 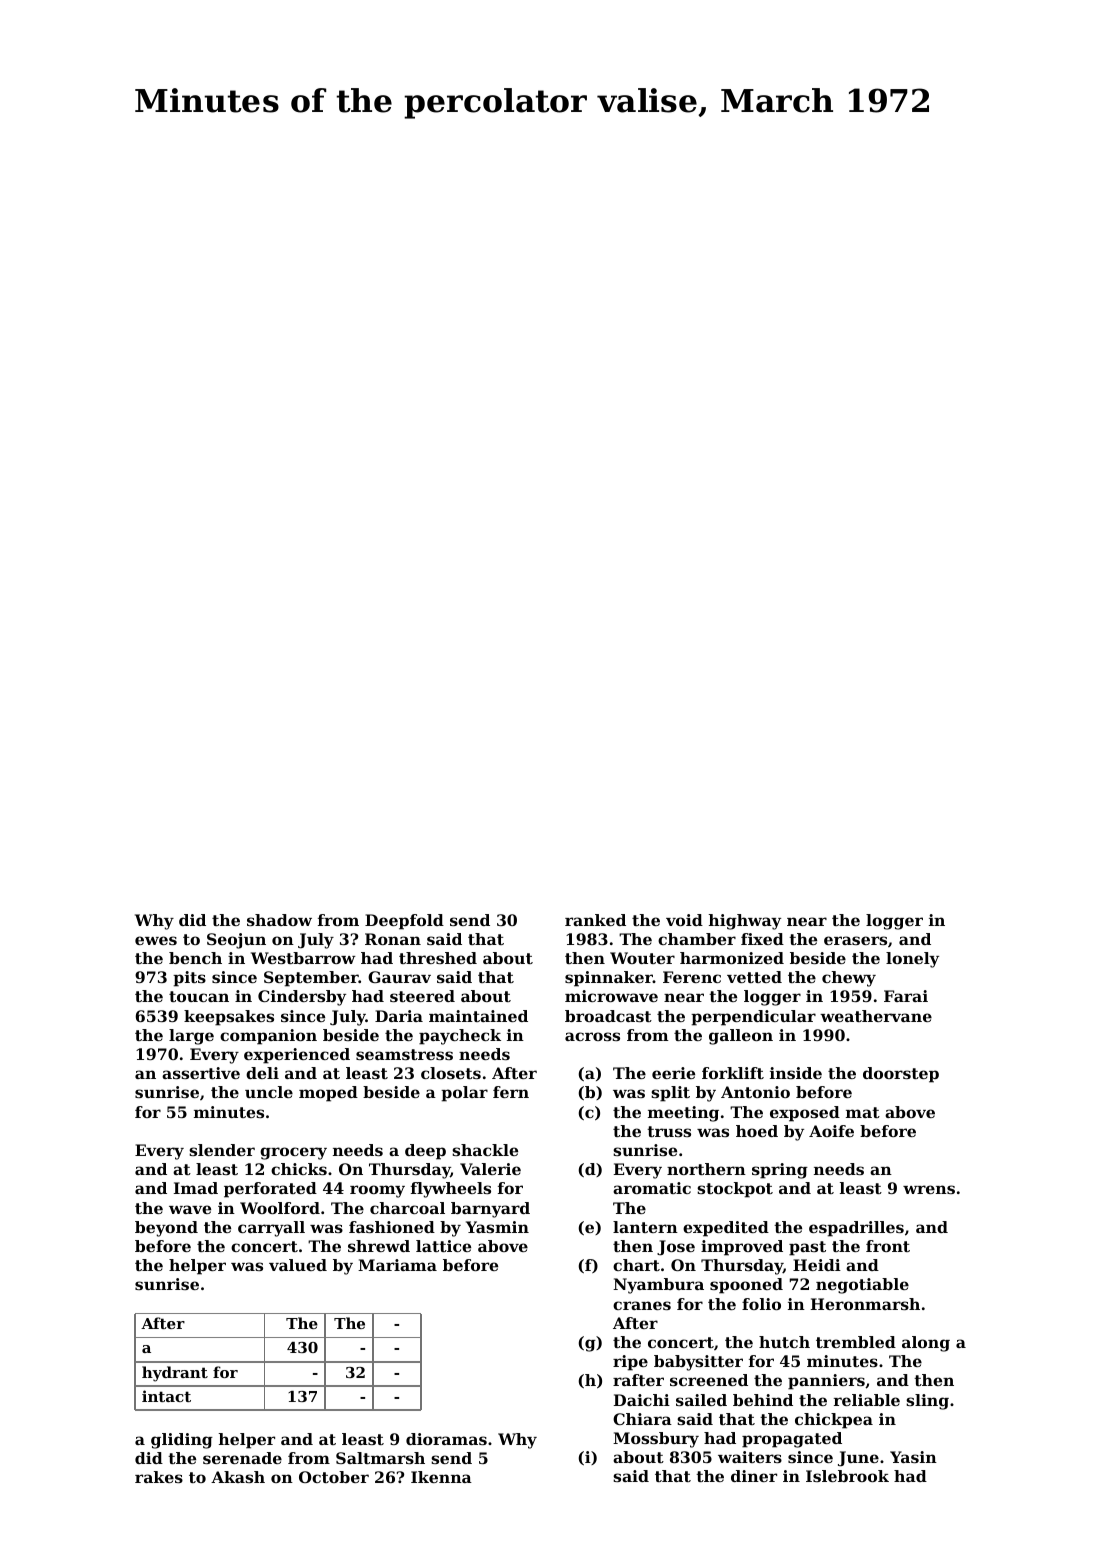 I want to click on Saltmarsh, so click(x=380, y=1458).
